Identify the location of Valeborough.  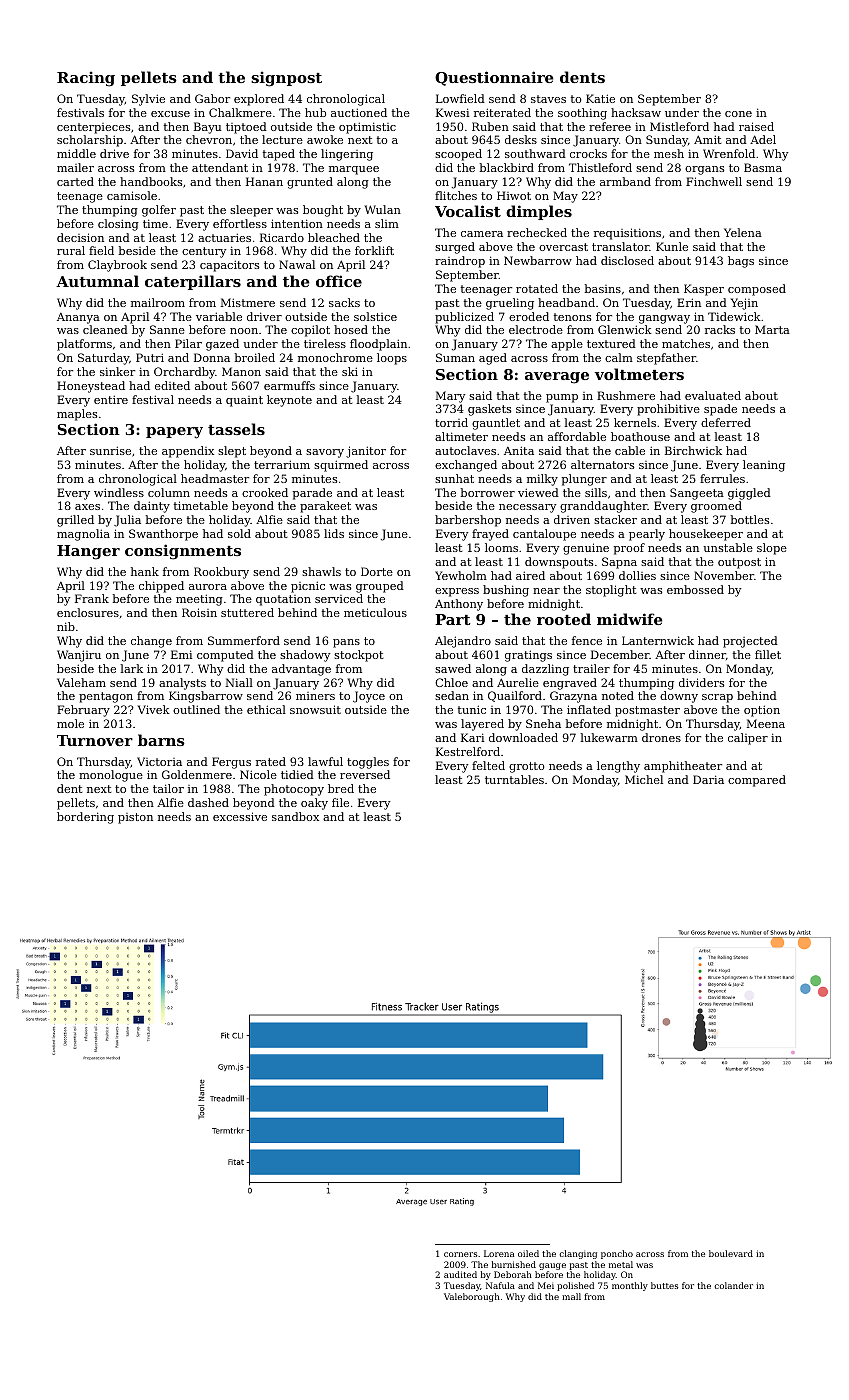
(472, 1297).
